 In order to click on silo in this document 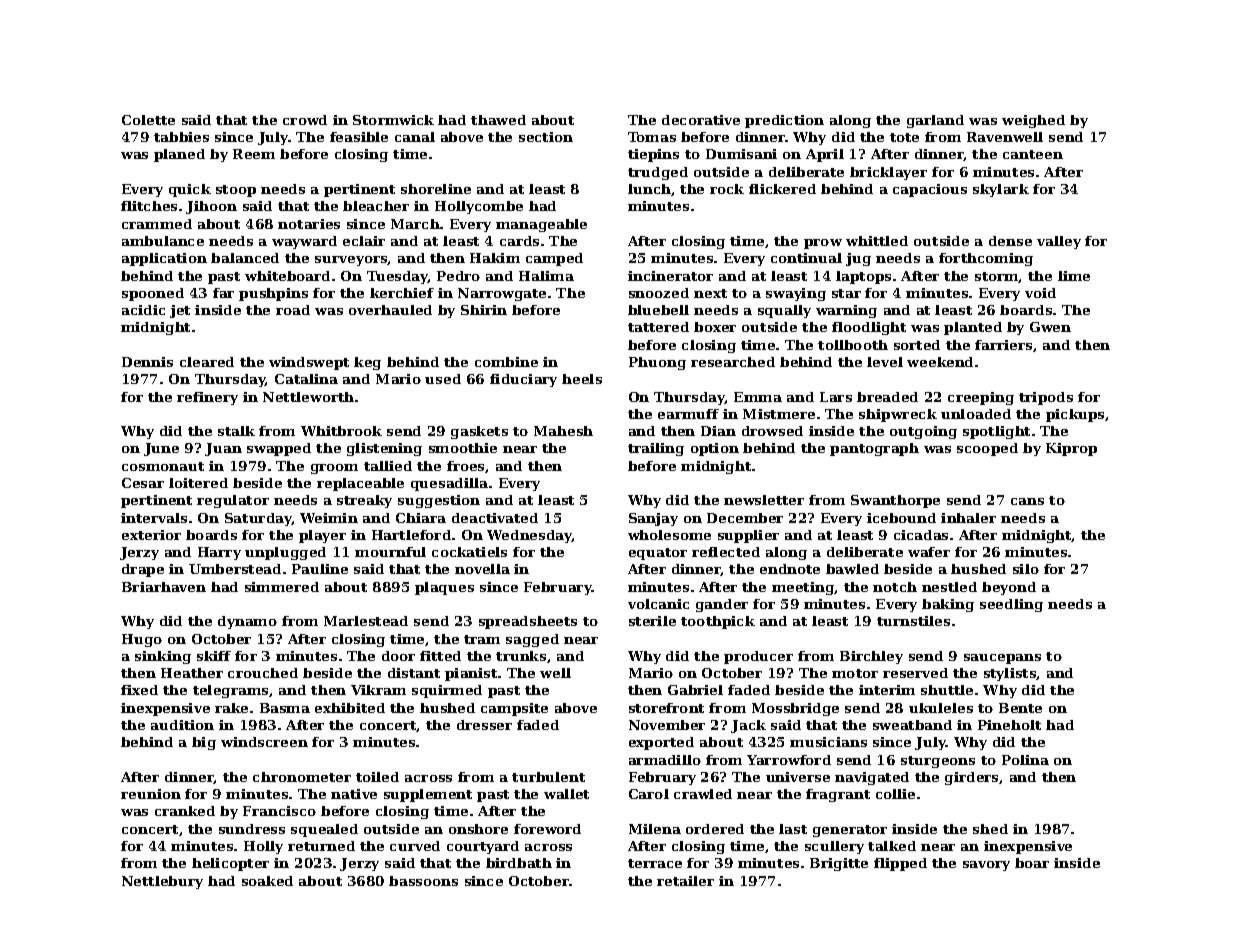, I will do `click(1026, 569)`.
